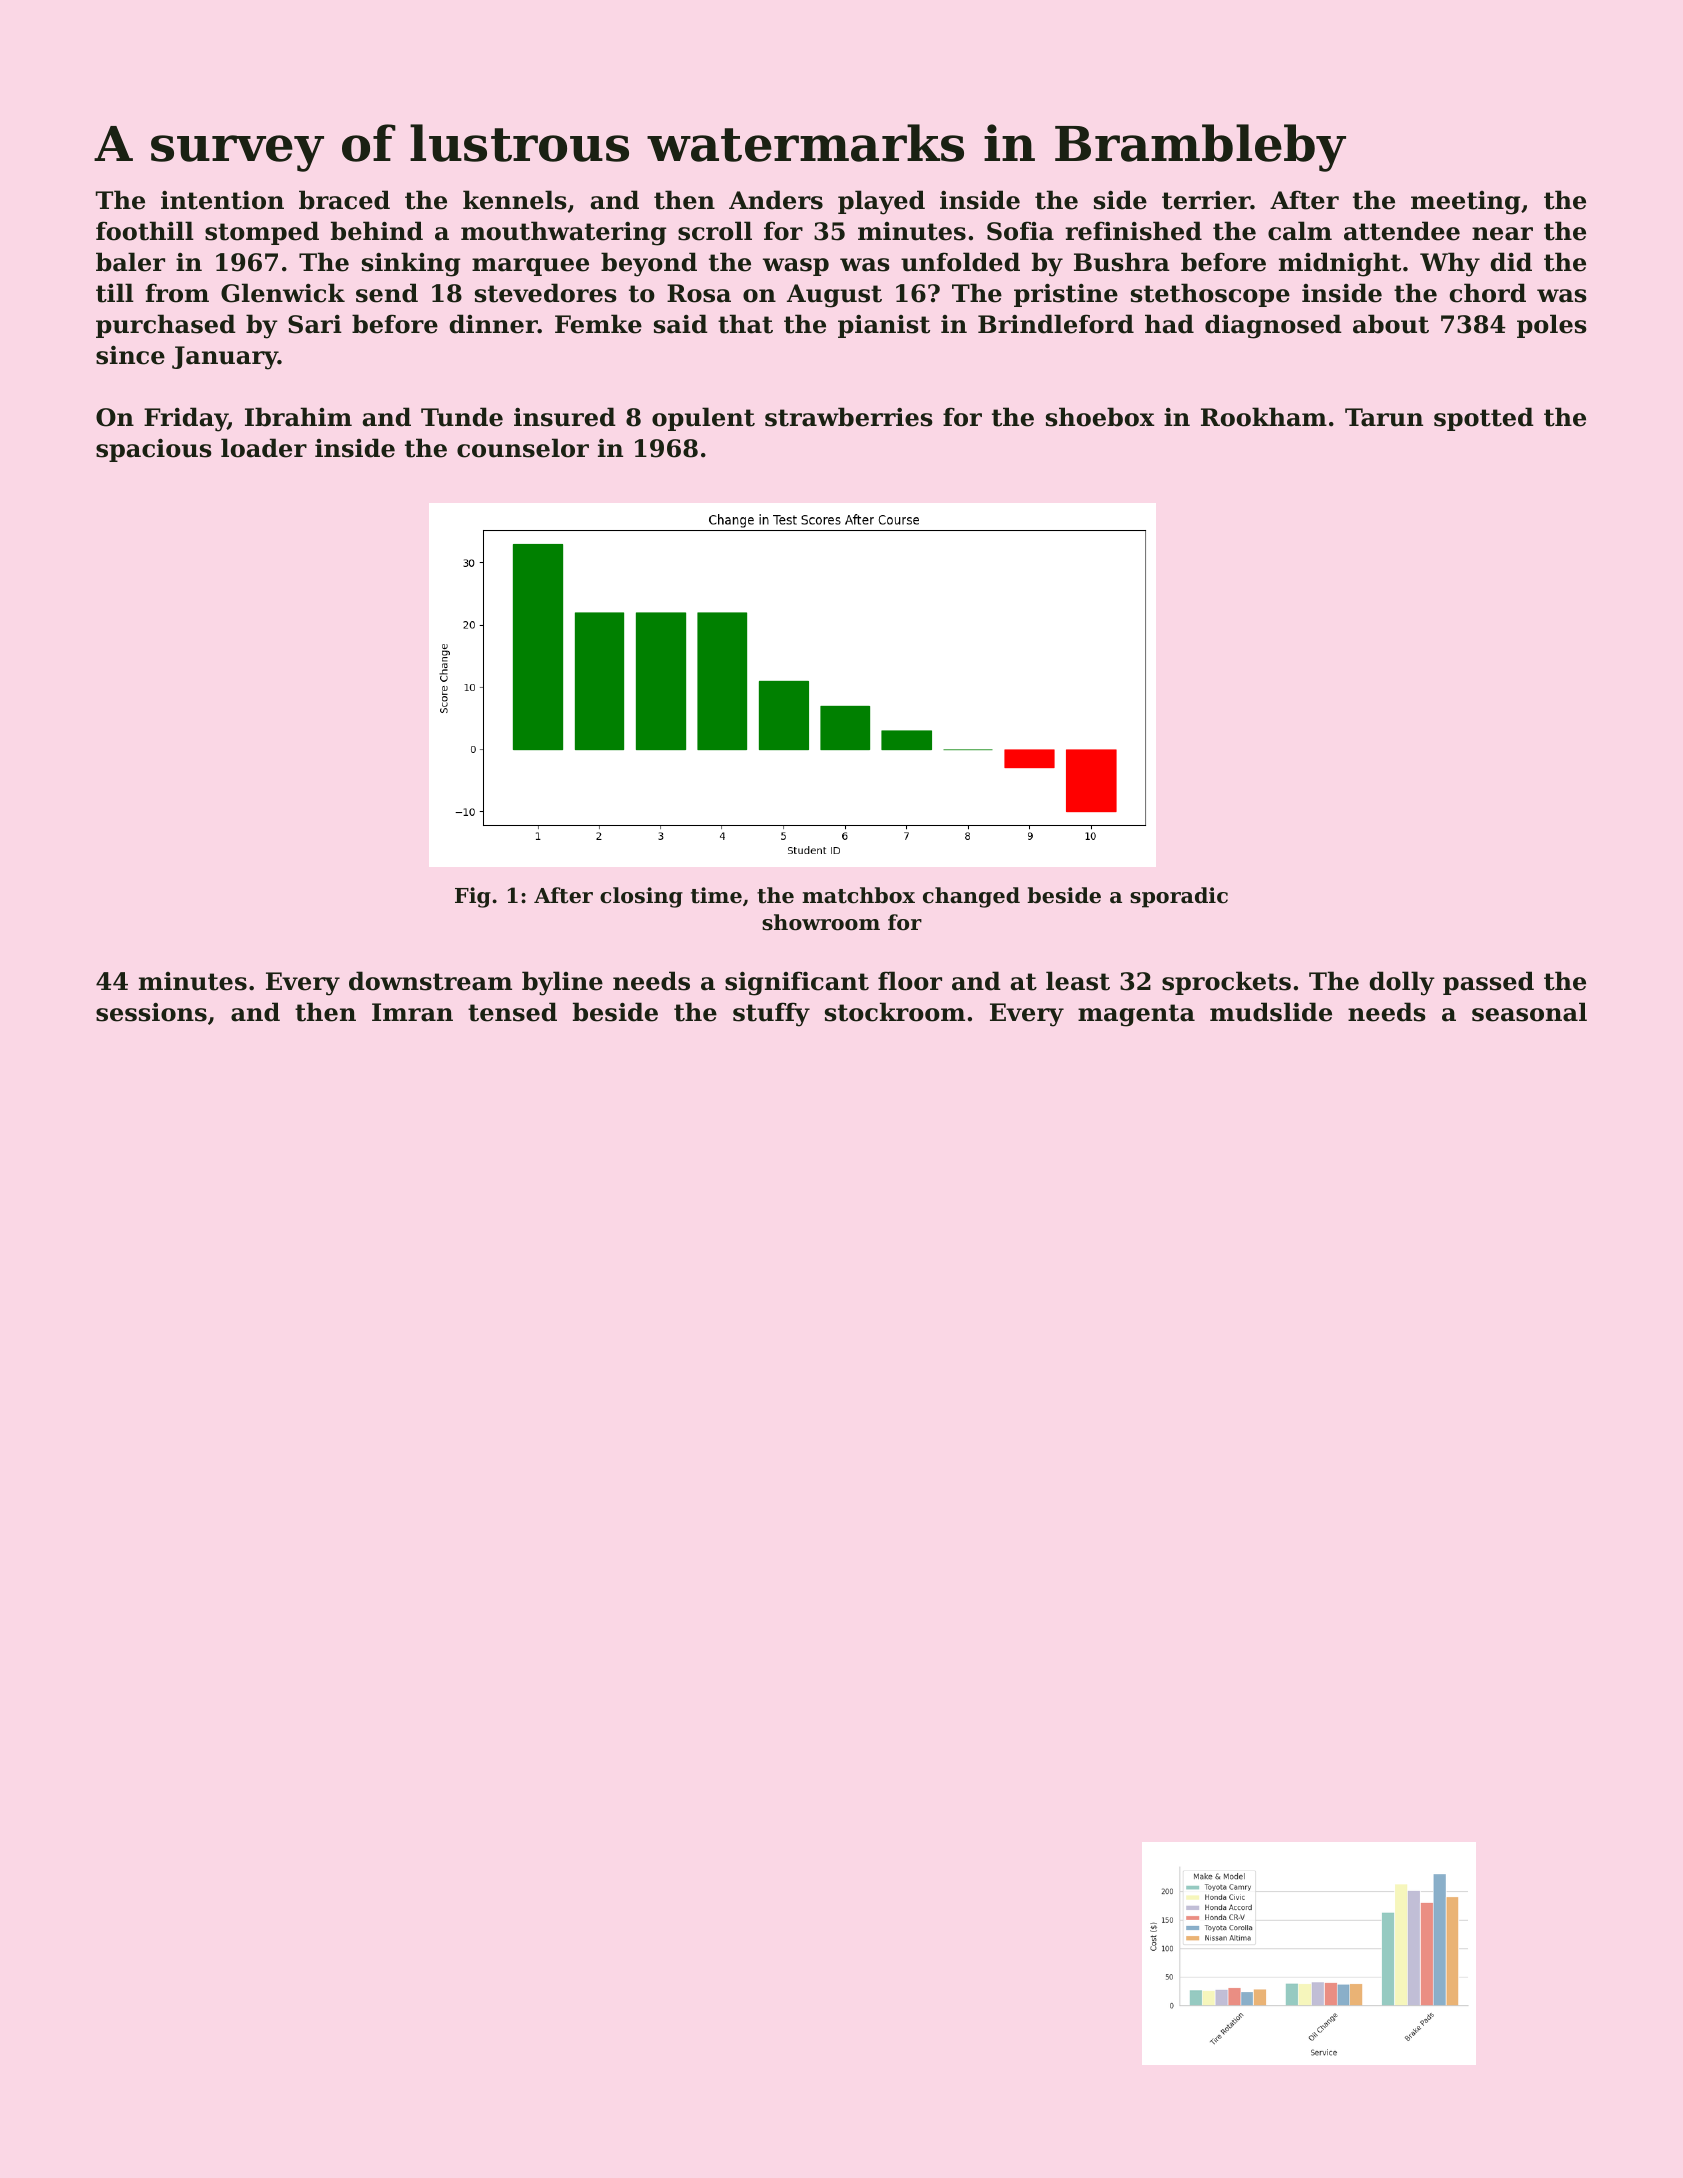  Describe the element at coordinates (430, 981) in the document. I see `downstream` at that location.
